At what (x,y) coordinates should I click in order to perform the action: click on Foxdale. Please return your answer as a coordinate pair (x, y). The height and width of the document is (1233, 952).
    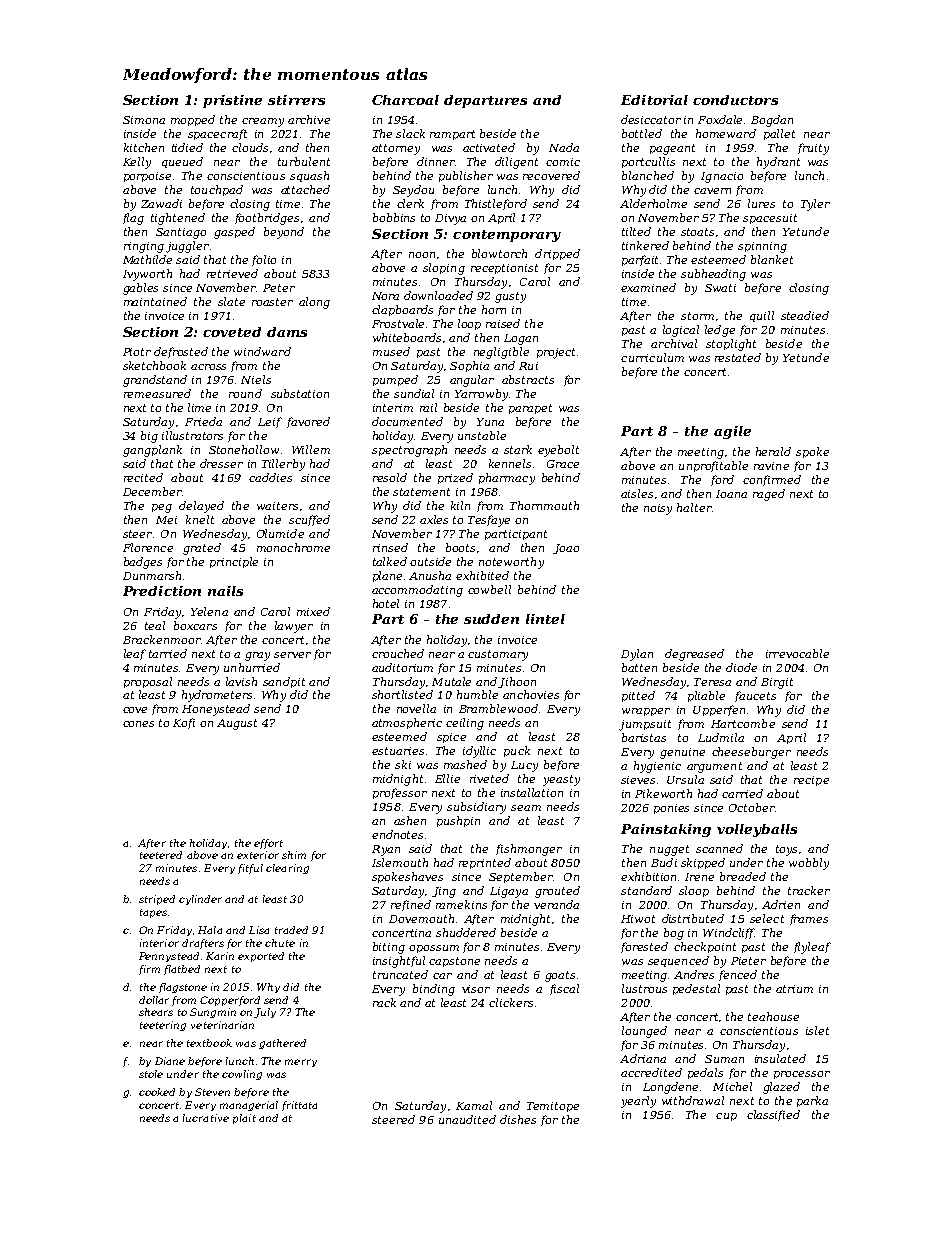
    Looking at the image, I should click on (720, 119).
